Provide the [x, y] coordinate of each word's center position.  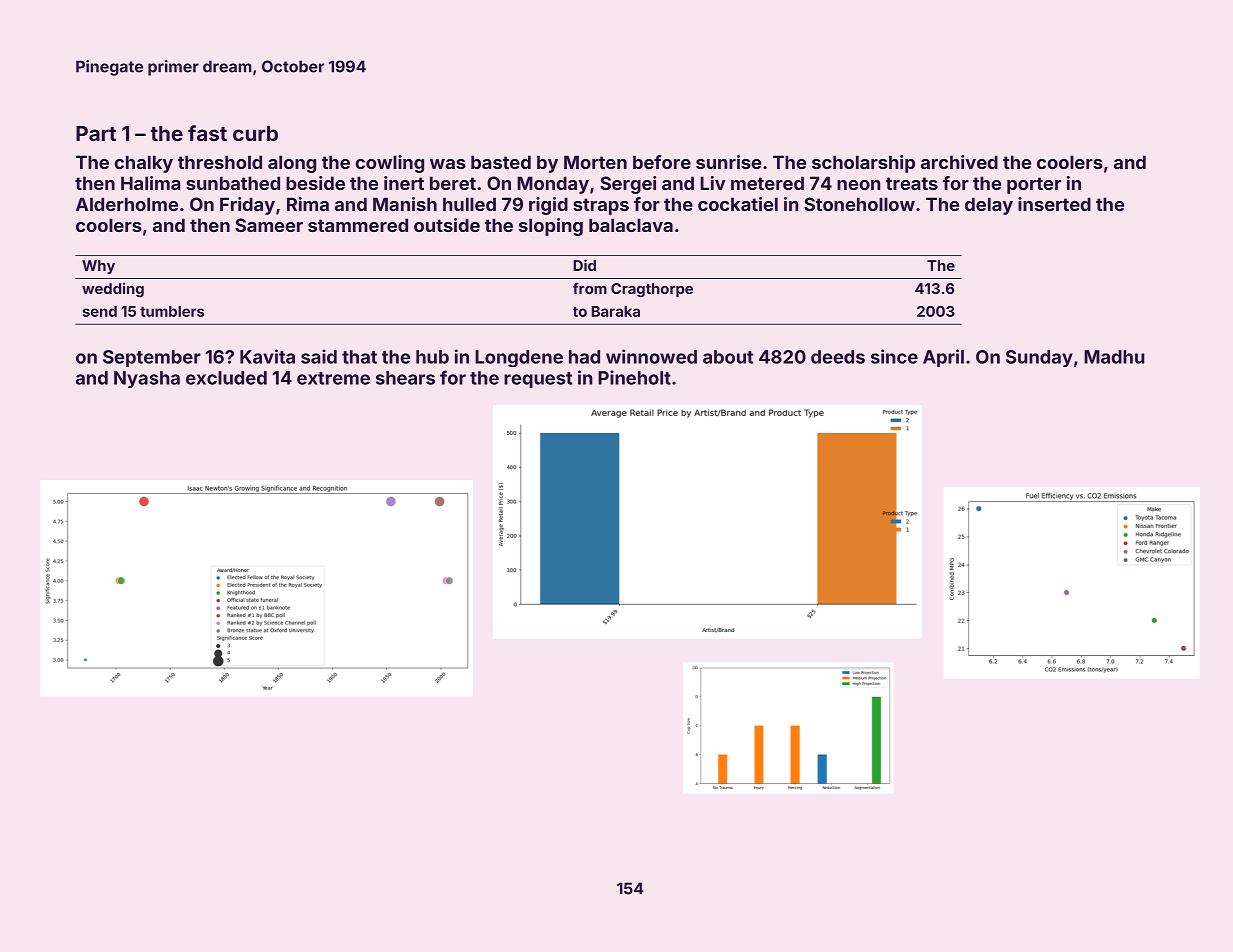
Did [584, 265]
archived [959, 162]
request [538, 380]
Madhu [1114, 357]
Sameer [269, 225]
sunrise [728, 162]
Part [96, 133]
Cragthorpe [652, 290]
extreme [333, 378]
